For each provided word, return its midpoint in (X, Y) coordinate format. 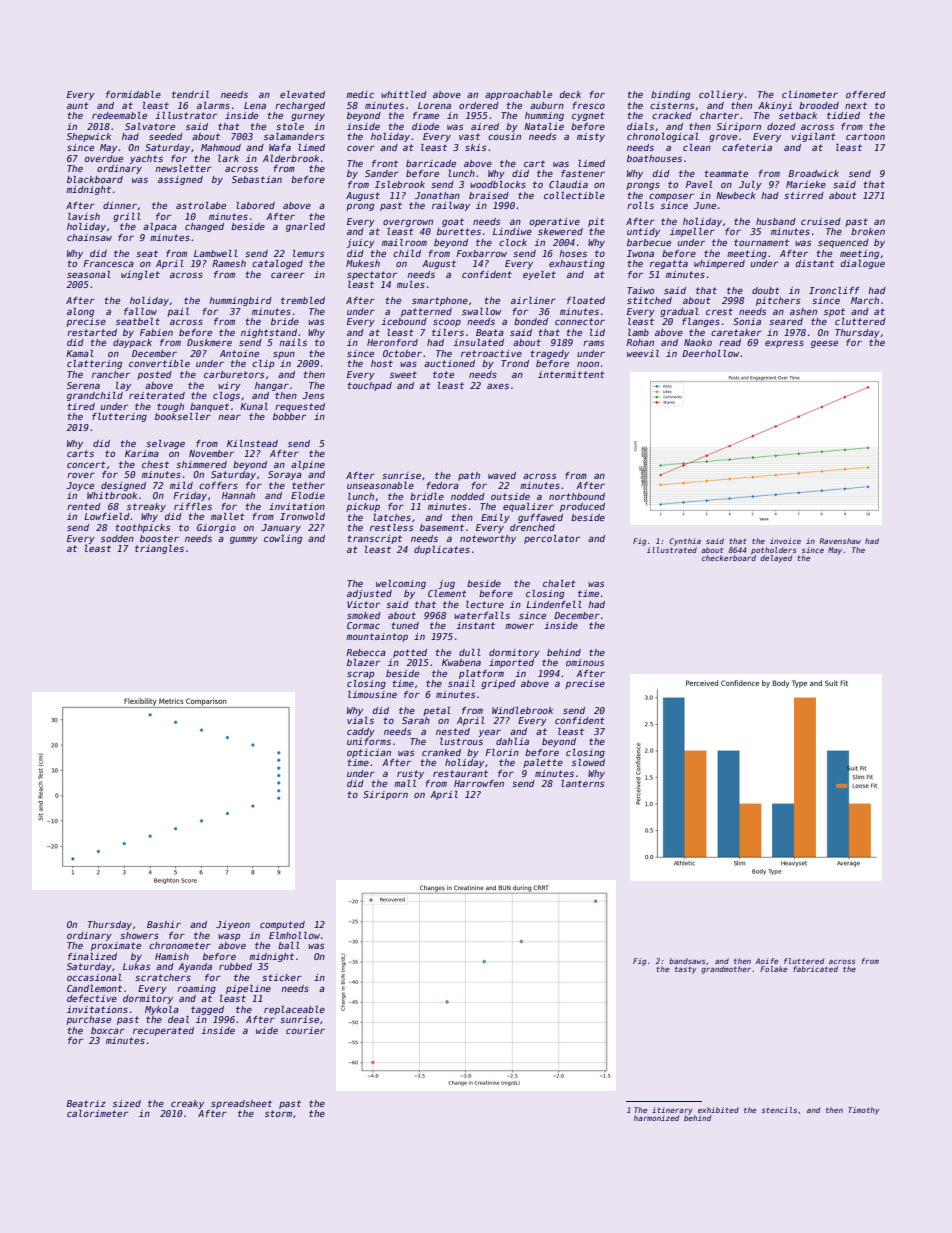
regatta (669, 264)
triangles (159, 549)
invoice (785, 541)
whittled (404, 94)
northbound (577, 496)
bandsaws (687, 961)
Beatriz (86, 1103)
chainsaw (89, 237)
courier (305, 1030)
